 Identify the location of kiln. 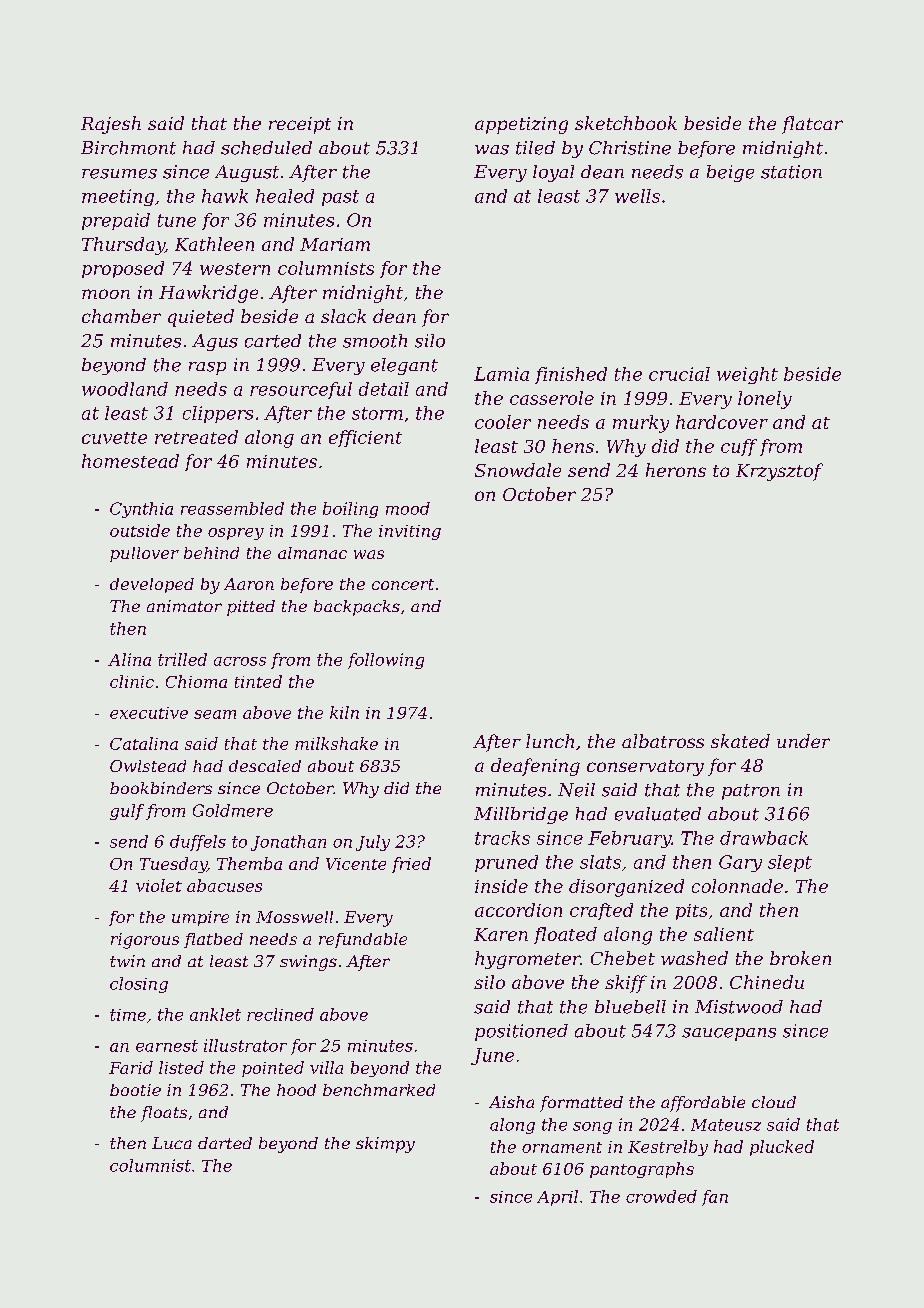
(344, 712).
